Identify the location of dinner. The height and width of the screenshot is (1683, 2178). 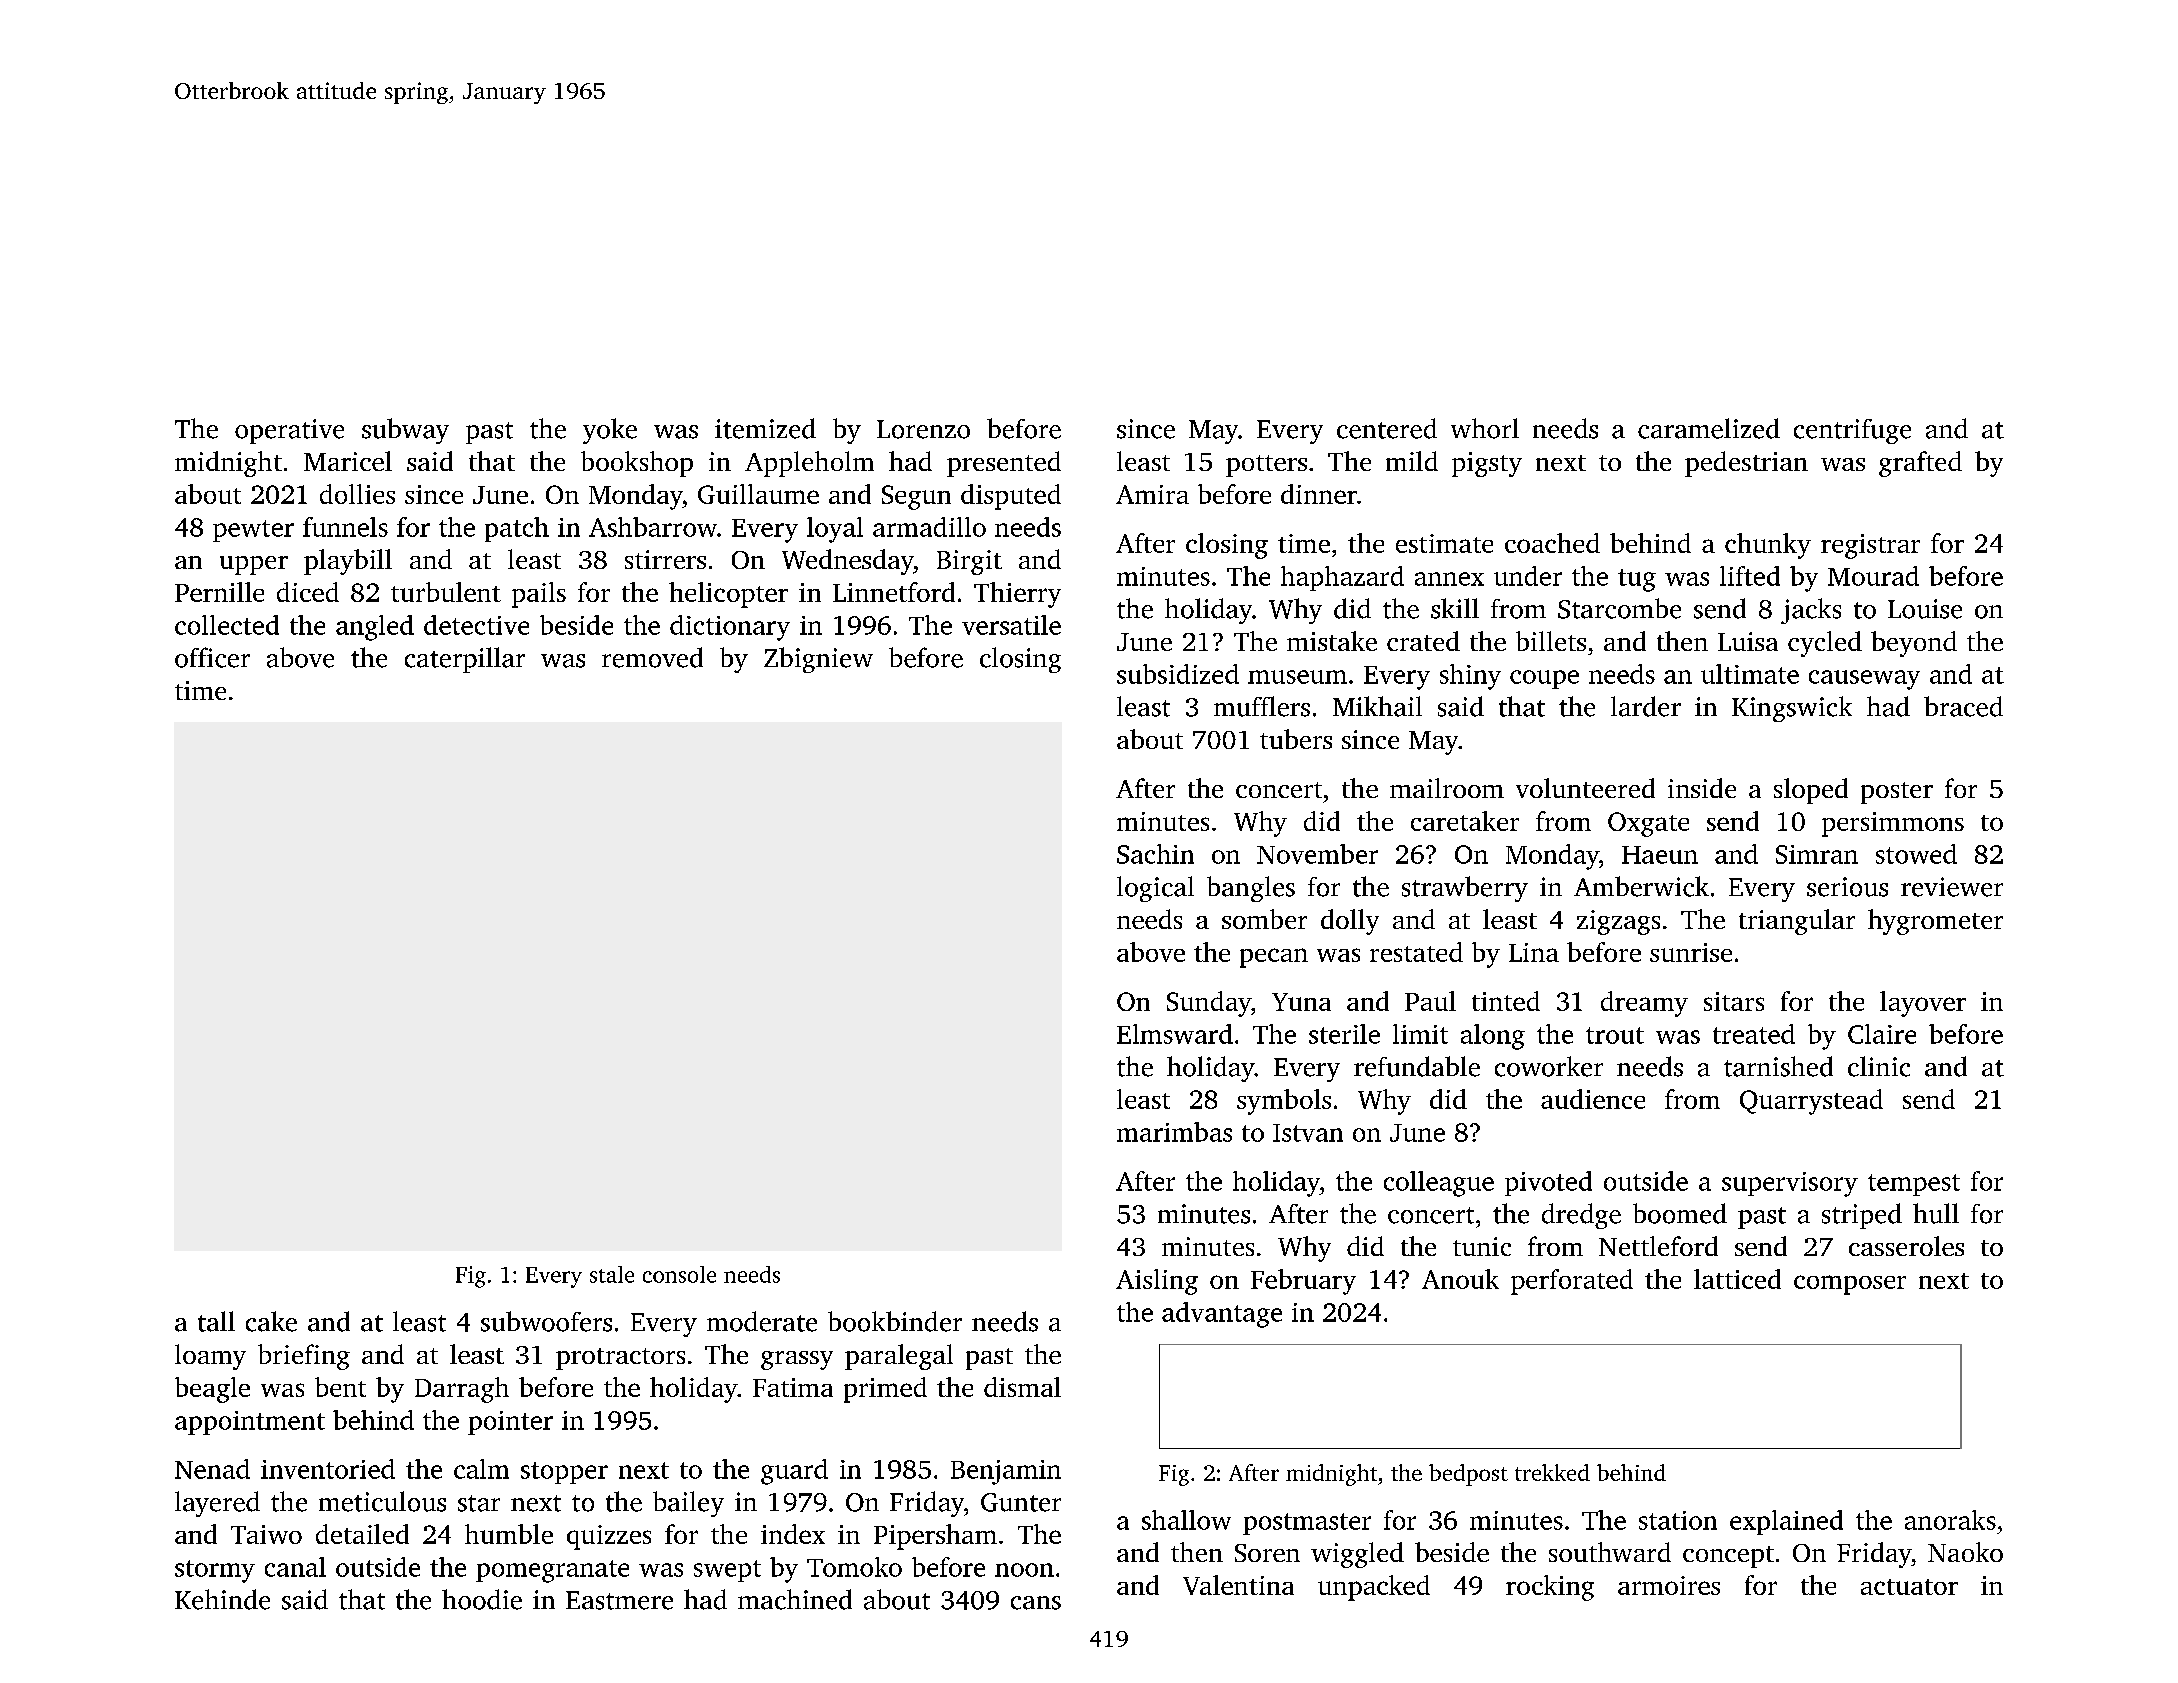
(1319, 494).
